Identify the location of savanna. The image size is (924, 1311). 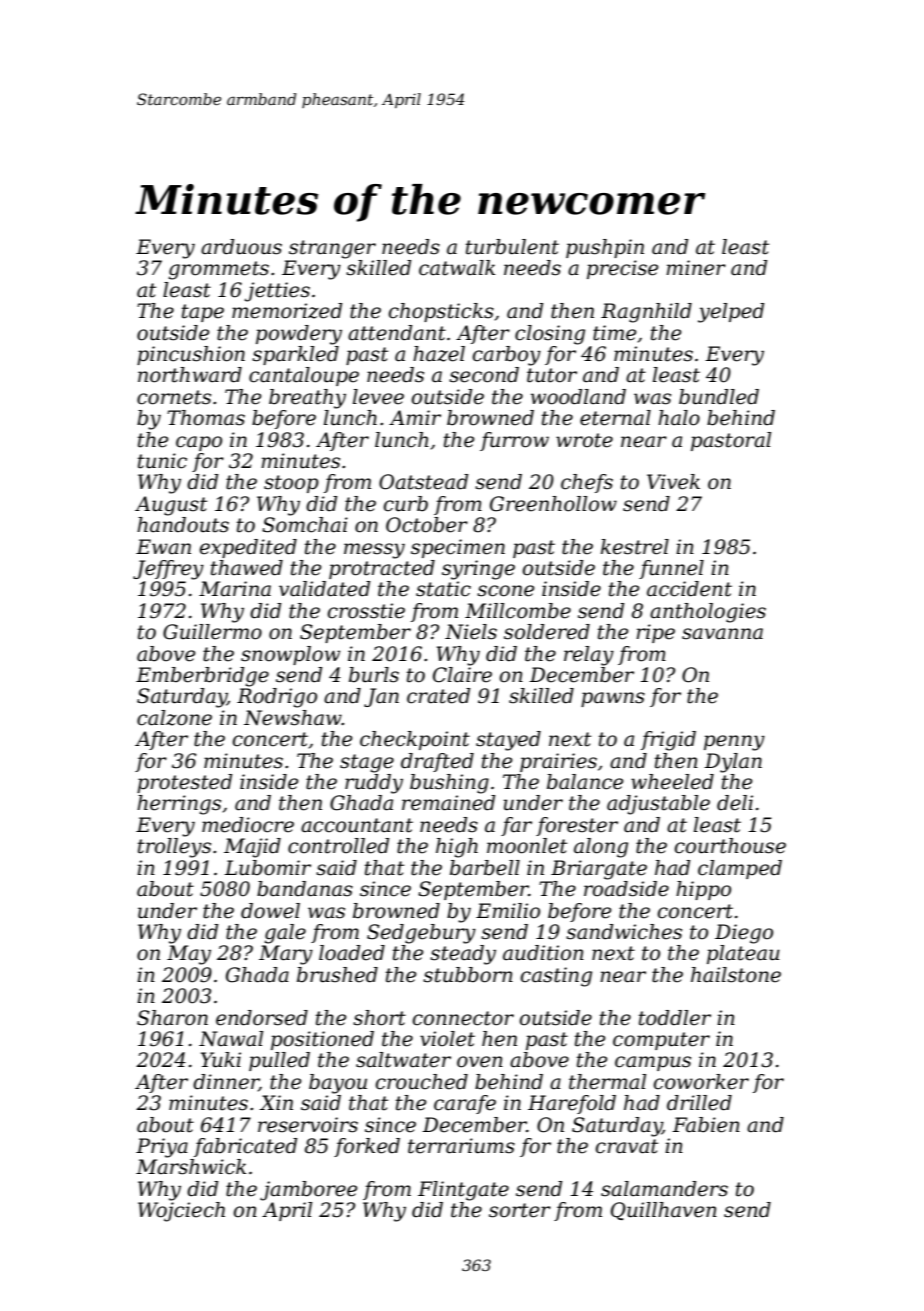
(722, 634).
